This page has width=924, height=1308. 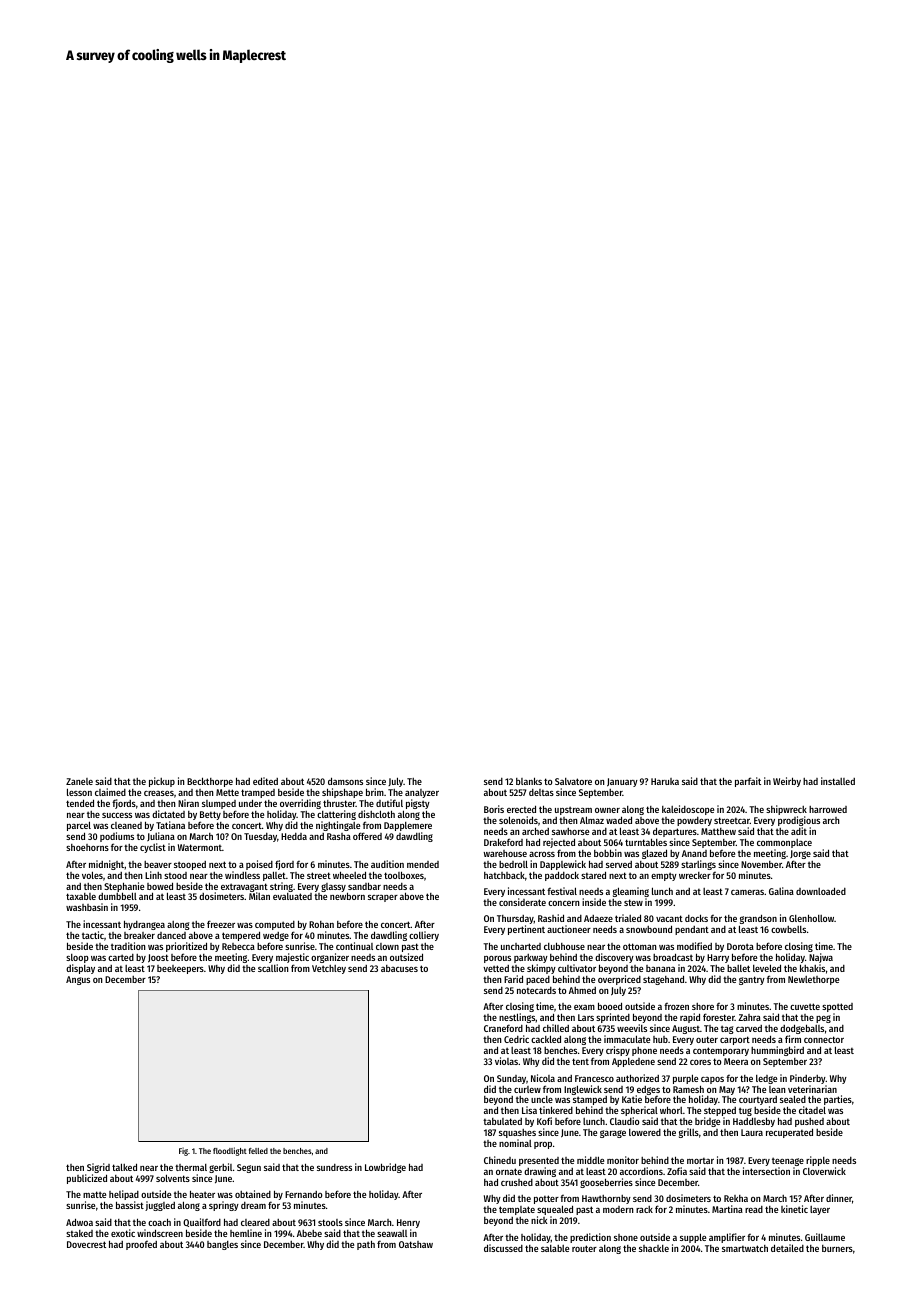 What do you see at coordinates (258, 1151) in the page?
I see `felled` at bounding box center [258, 1151].
